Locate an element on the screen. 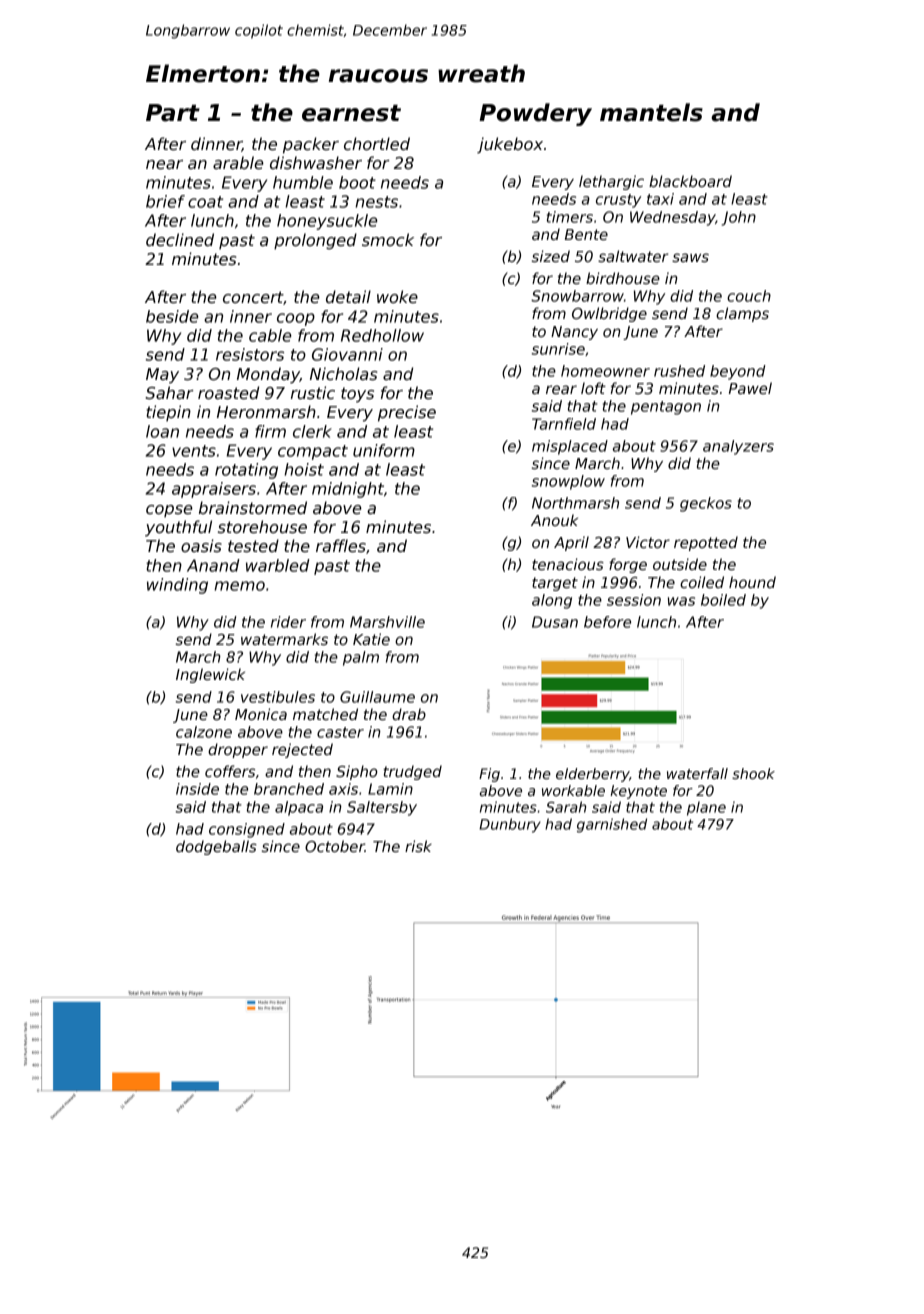 Image resolution: width=924 pixels, height=1314 pixels. raffles is located at coordinates (341, 545).
